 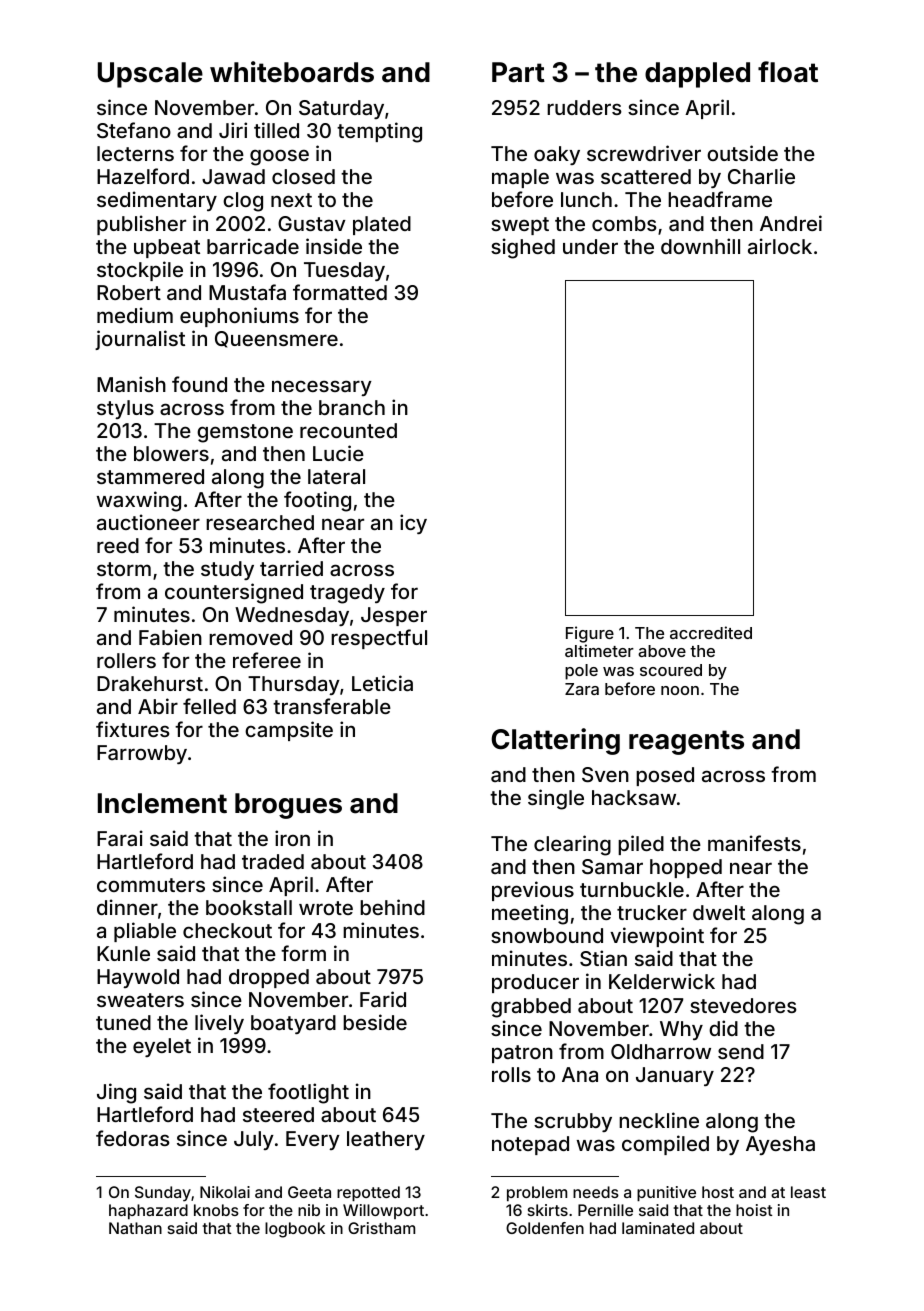 What do you see at coordinates (697, 75) in the document?
I see `dappled` at bounding box center [697, 75].
